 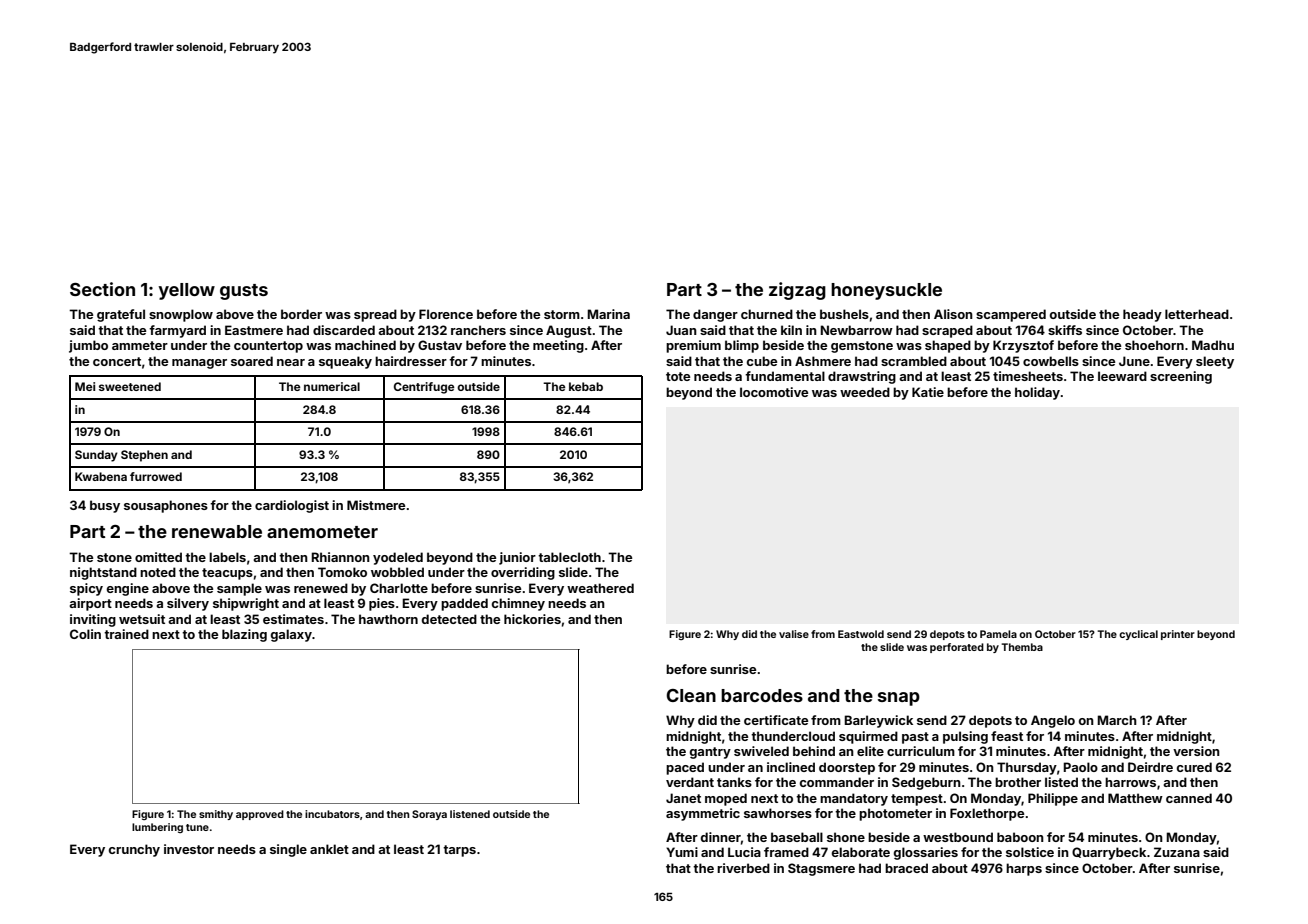 What do you see at coordinates (683, 798) in the screenshot?
I see `Janet` at bounding box center [683, 798].
